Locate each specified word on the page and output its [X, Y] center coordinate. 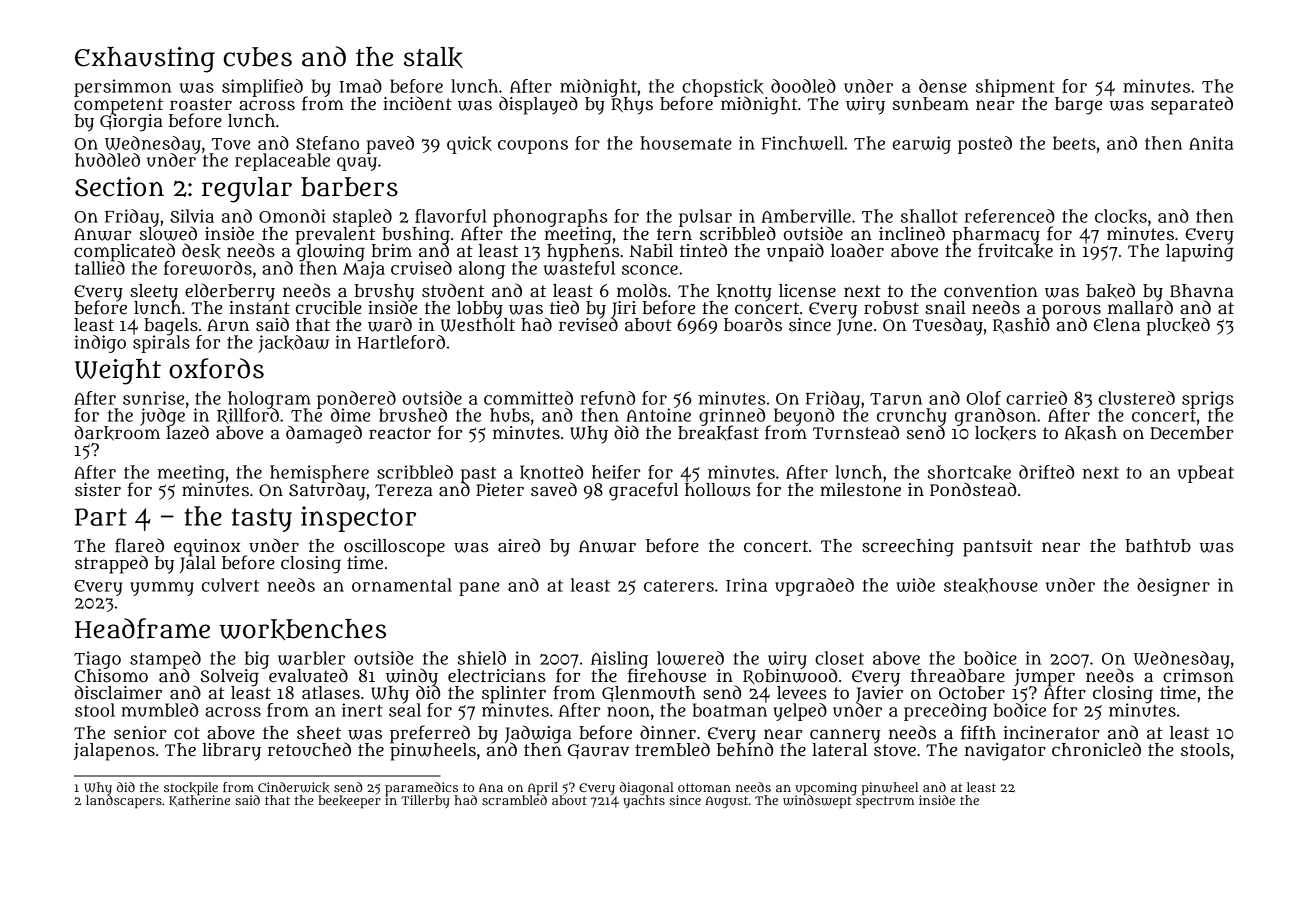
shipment [1015, 88]
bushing [416, 235]
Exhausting [145, 60]
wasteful [579, 268]
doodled [803, 86]
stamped [165, 660]
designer [1173, 587]
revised [588, 324]
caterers [679, 586]
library [232, 752]
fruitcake [1015, 251]
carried [1036, 398]
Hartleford [401, 342]
